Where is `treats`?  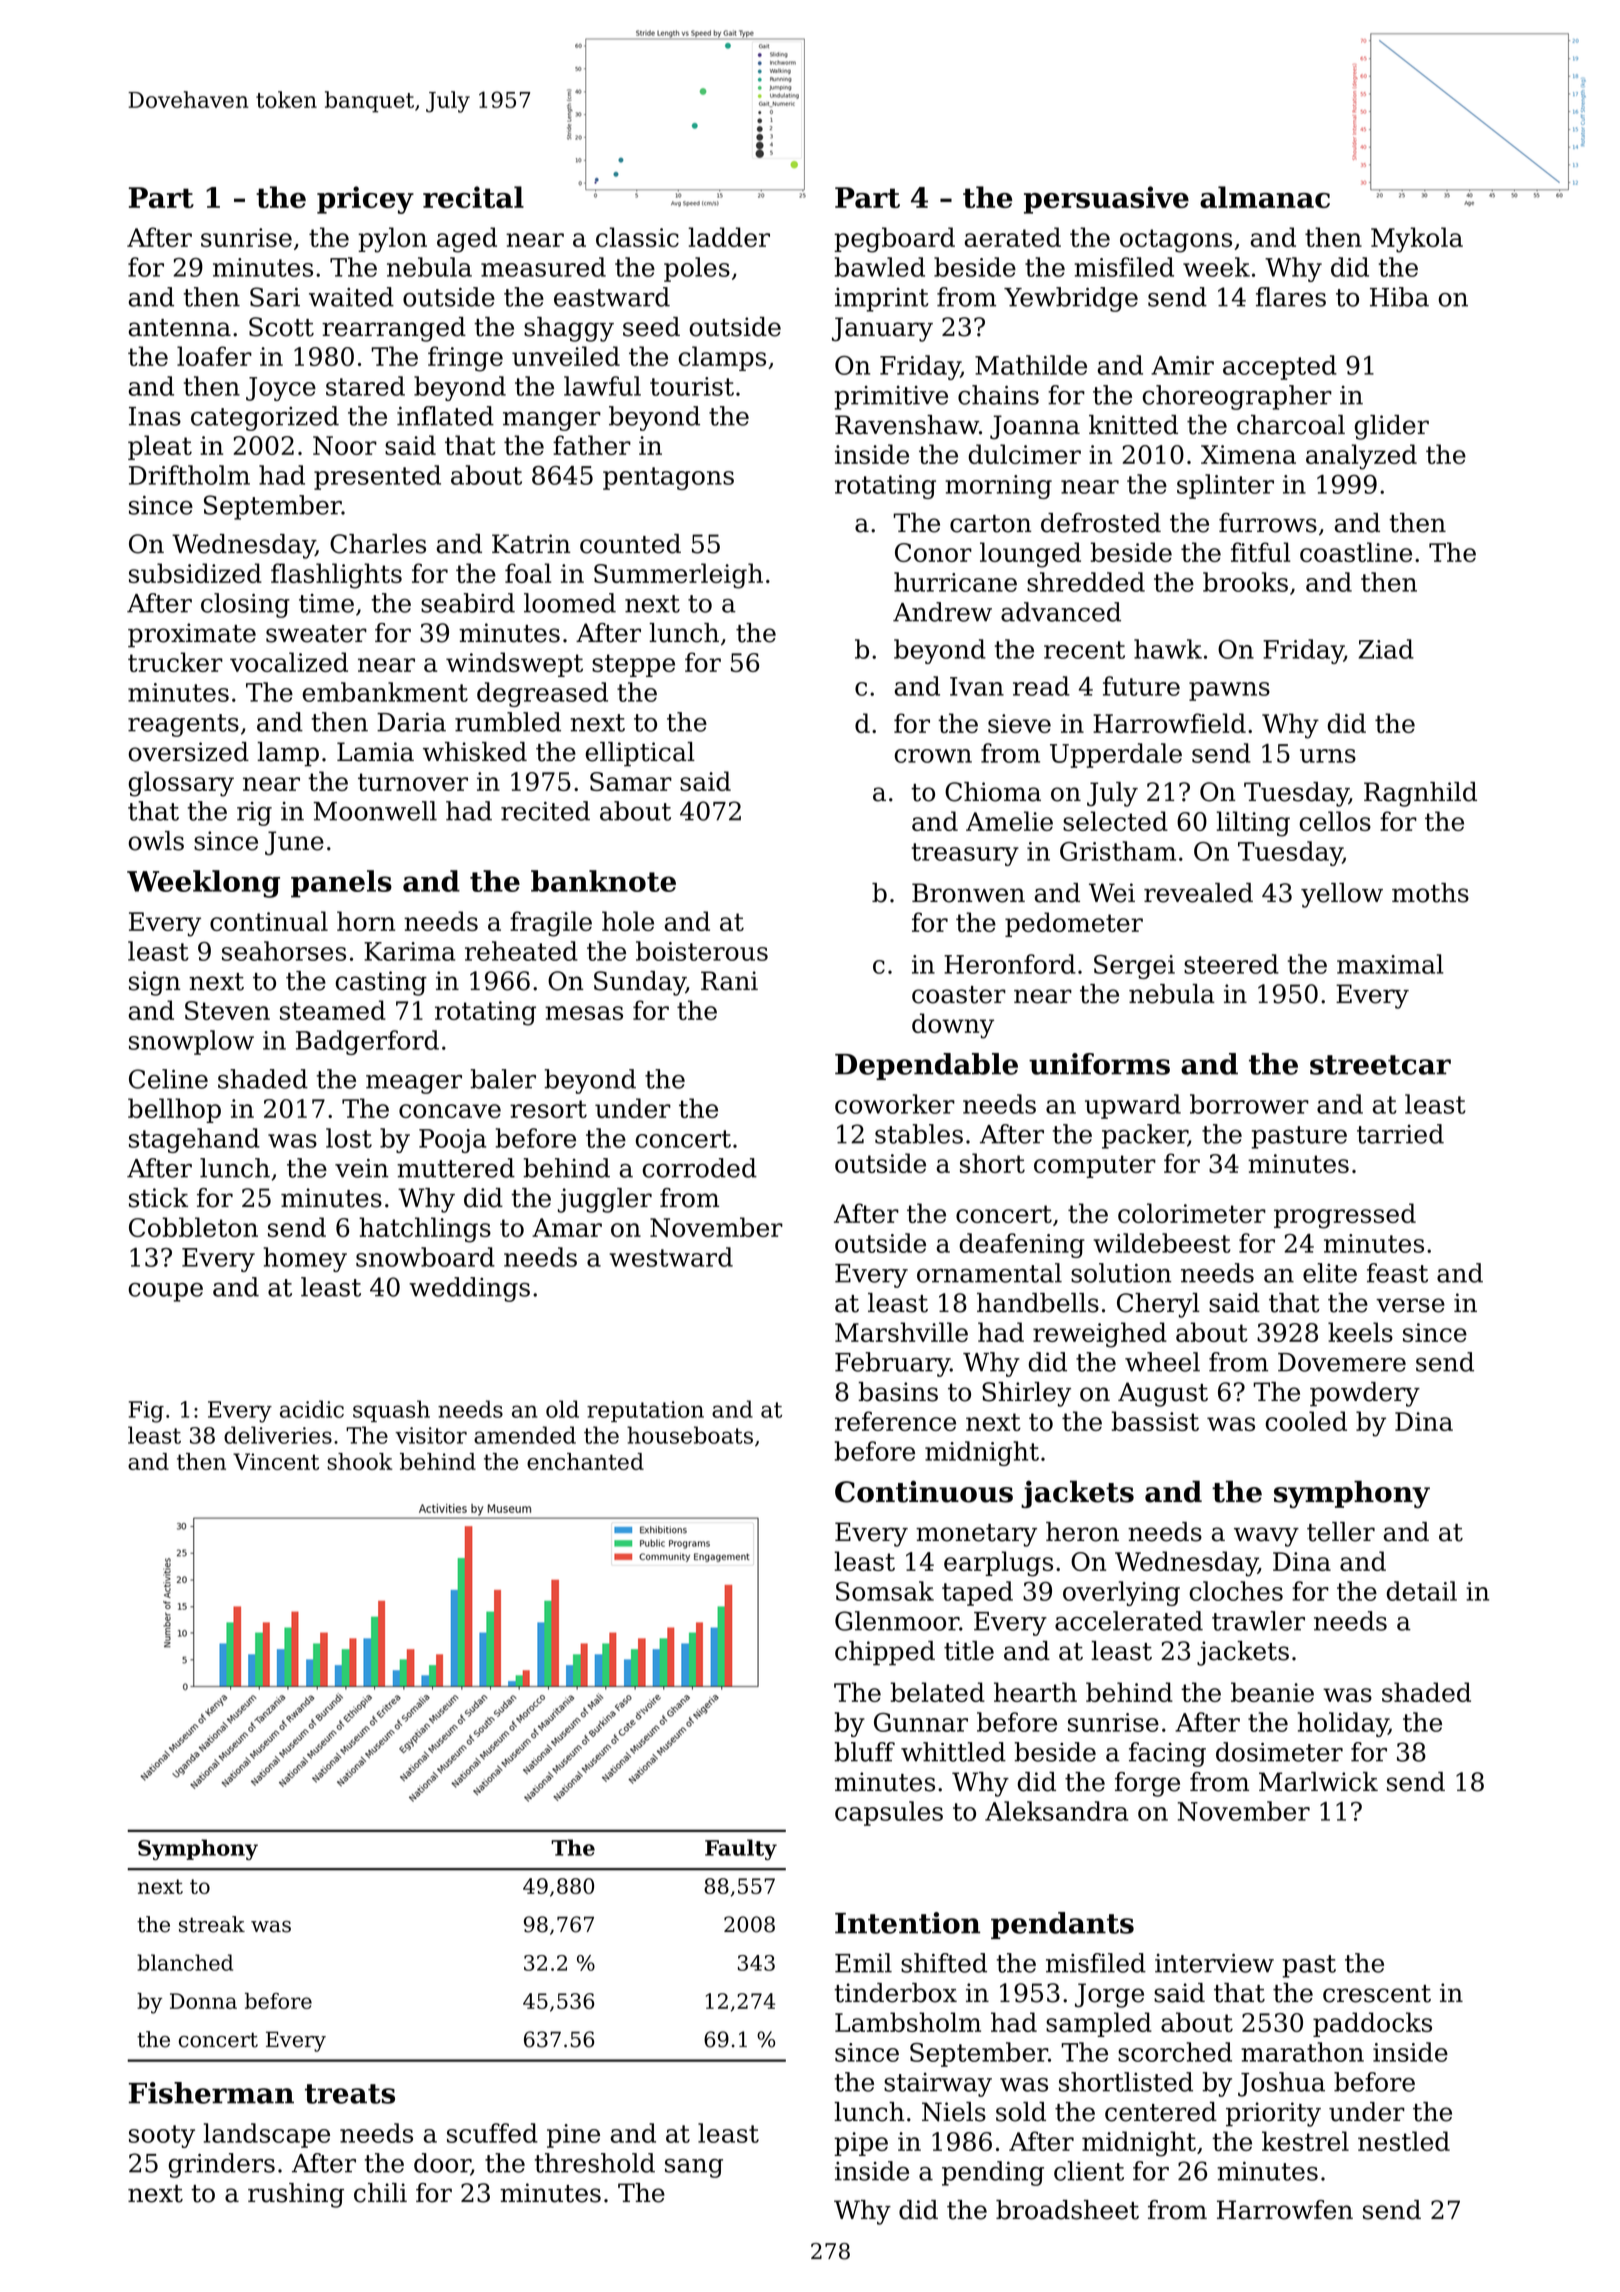
treats is located at coordinates (350, 2094).
